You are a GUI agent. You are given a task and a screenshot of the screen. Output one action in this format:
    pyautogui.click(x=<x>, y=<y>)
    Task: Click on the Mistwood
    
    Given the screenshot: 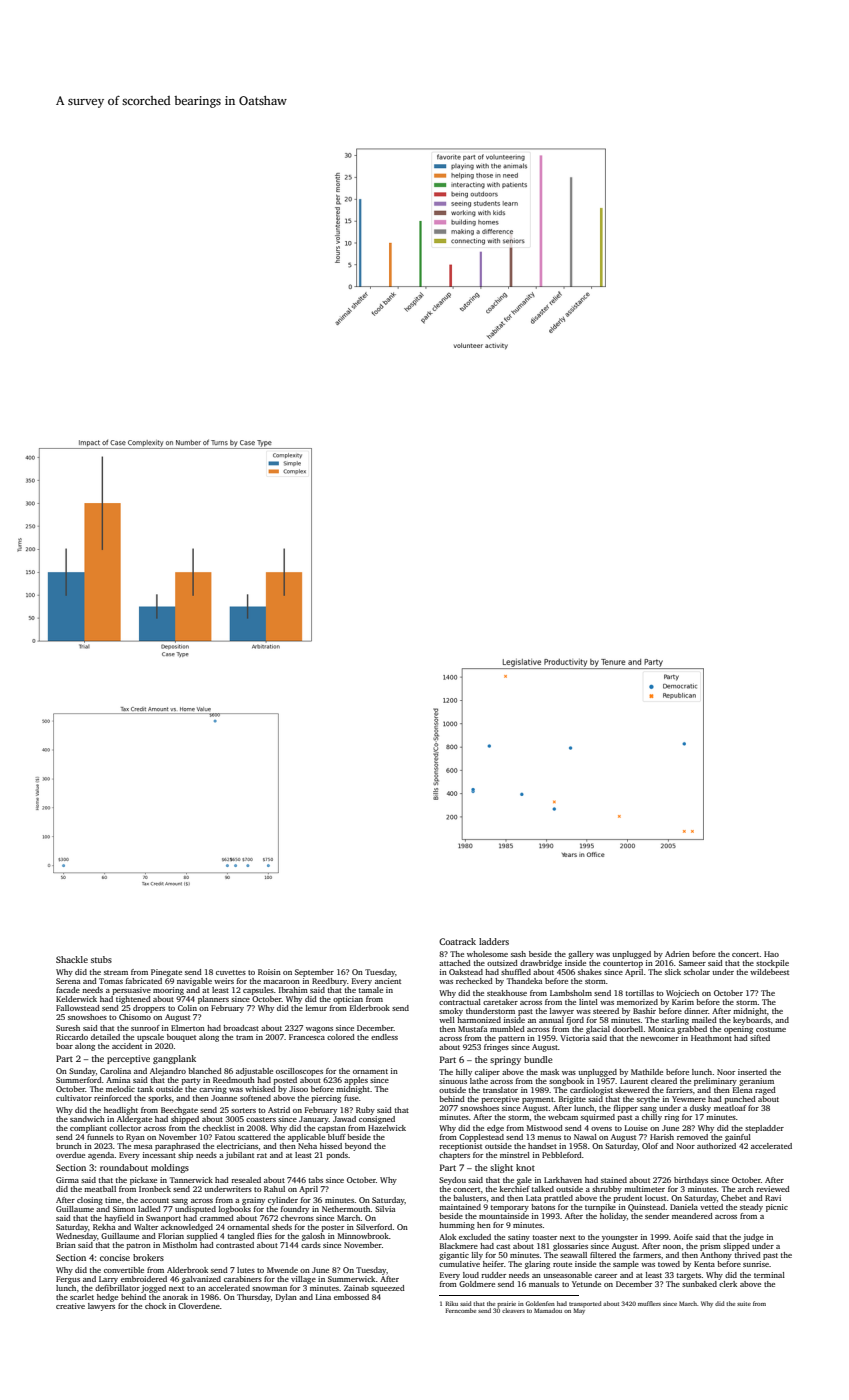 What is the action you would take?
    pyautogui.click(x=545, y=1128)
